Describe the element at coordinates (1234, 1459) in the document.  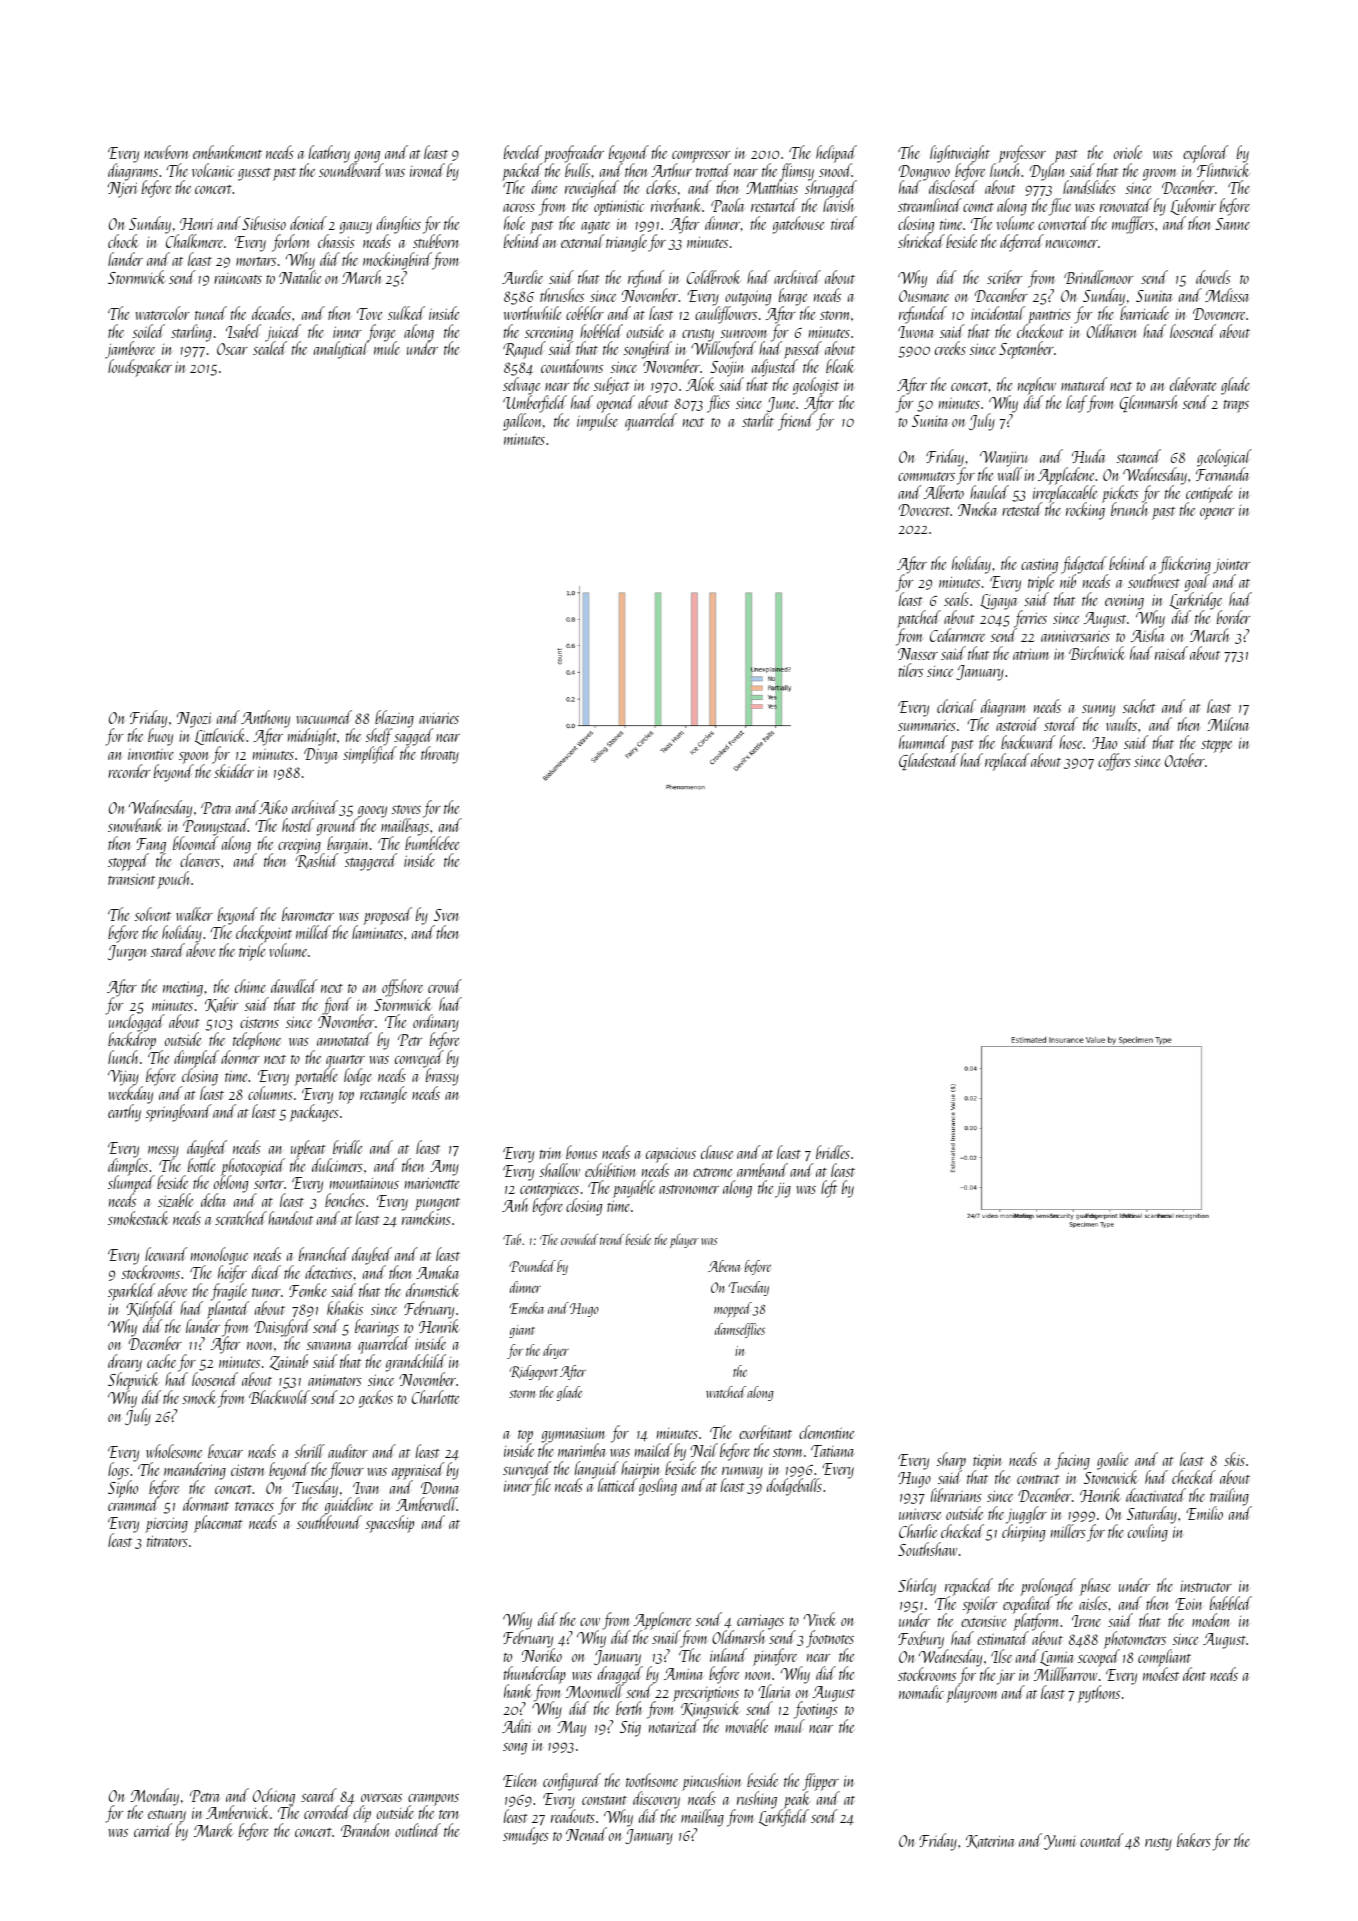
I see `skis` at that location.
